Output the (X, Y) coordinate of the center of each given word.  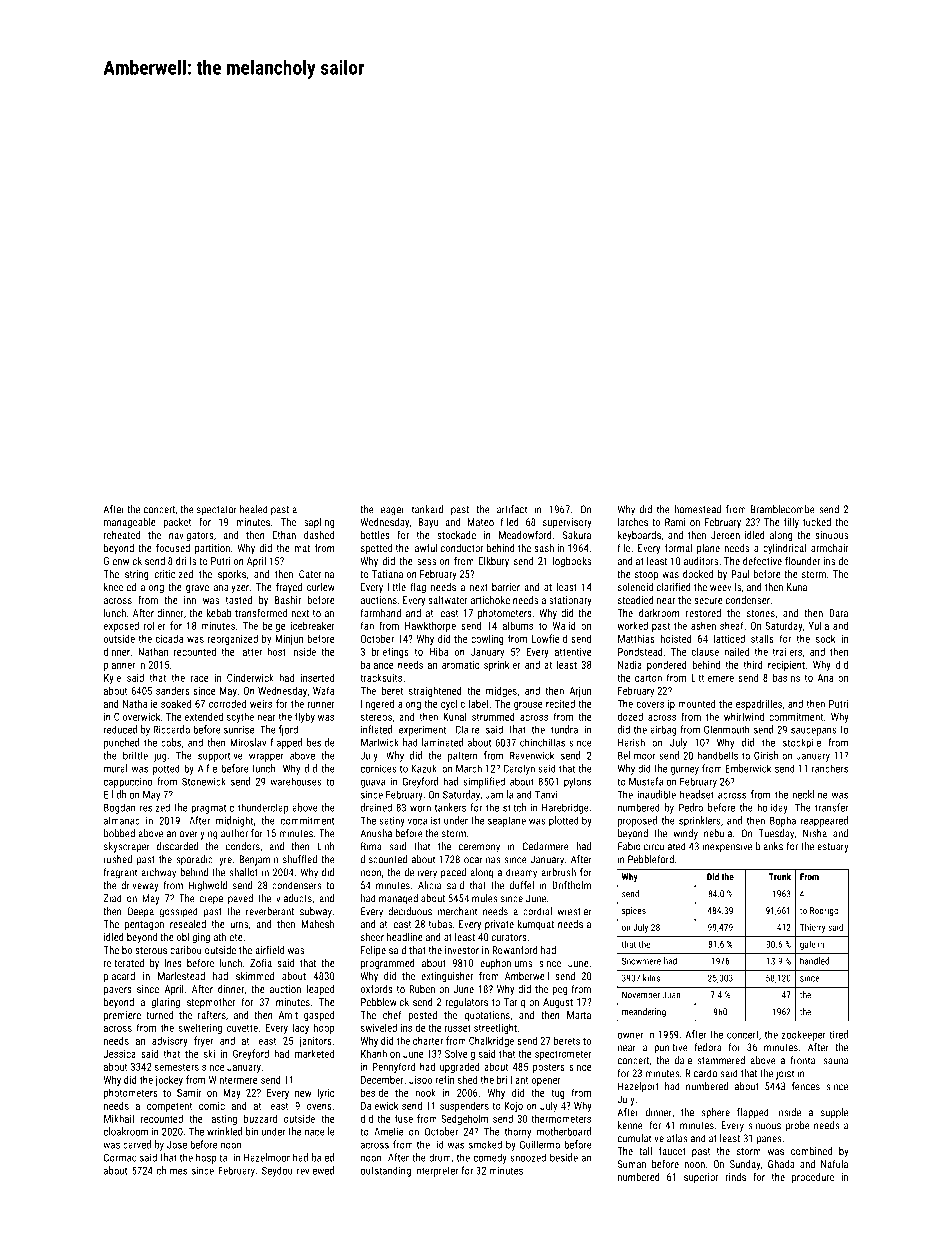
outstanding (386, 1171)
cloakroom (126, 1131)
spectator (217, 511)
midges (501, 691)
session (433, 561)
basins (786, 677)
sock (825, 639)
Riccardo (171, 729)
